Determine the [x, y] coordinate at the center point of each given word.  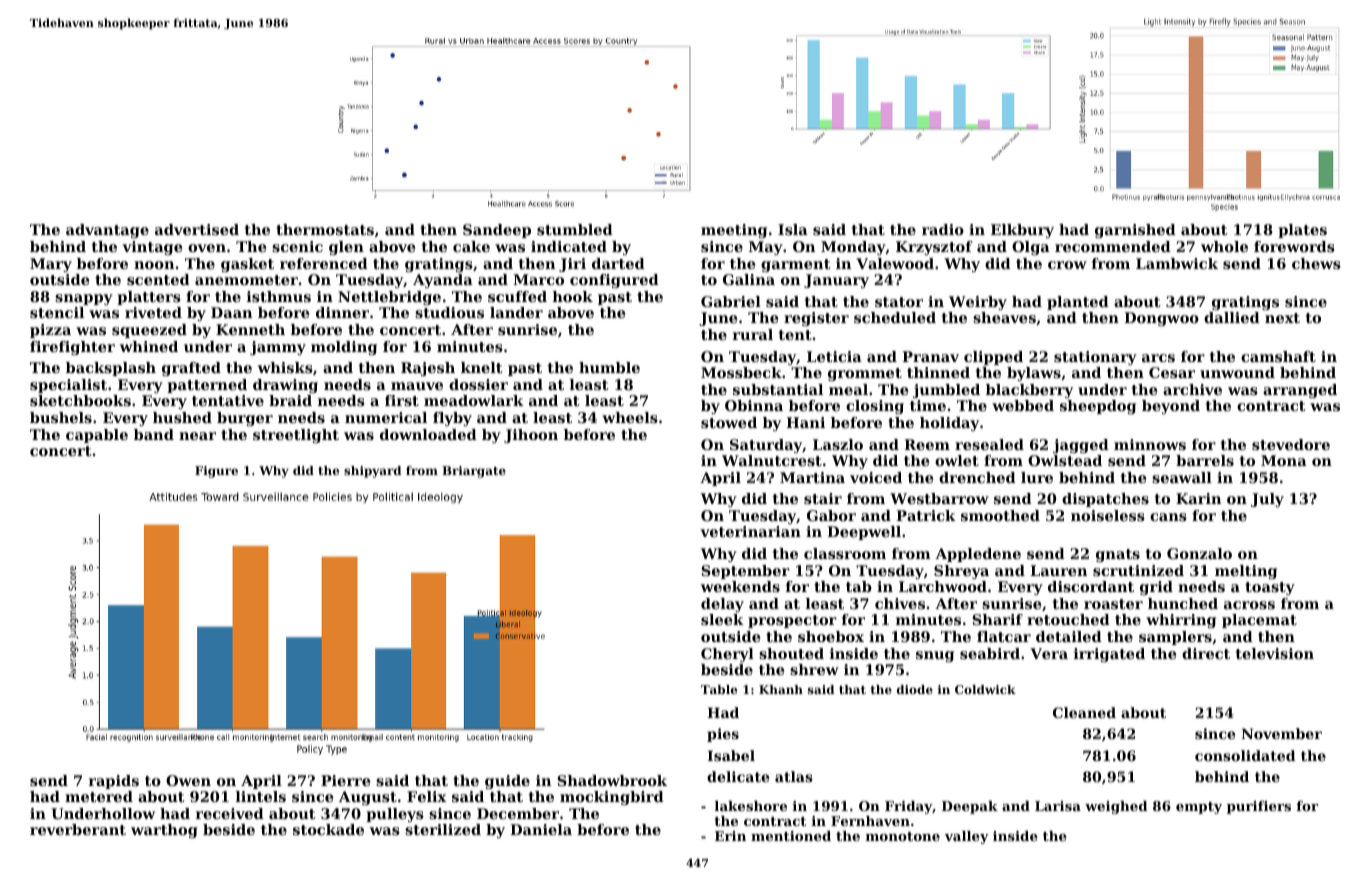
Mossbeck [741, 372]
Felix [426, 796]
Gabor [831, 515]
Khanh [781, 689]
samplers [1175, 638]
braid [290, 400]
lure [1037, 477]
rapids [114, 782]
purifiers [1259, 807]
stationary [1095, 358]
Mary [51, 265]
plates [1302, 231]
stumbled [575, 229]
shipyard [372, 472]
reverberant [78, 829]
